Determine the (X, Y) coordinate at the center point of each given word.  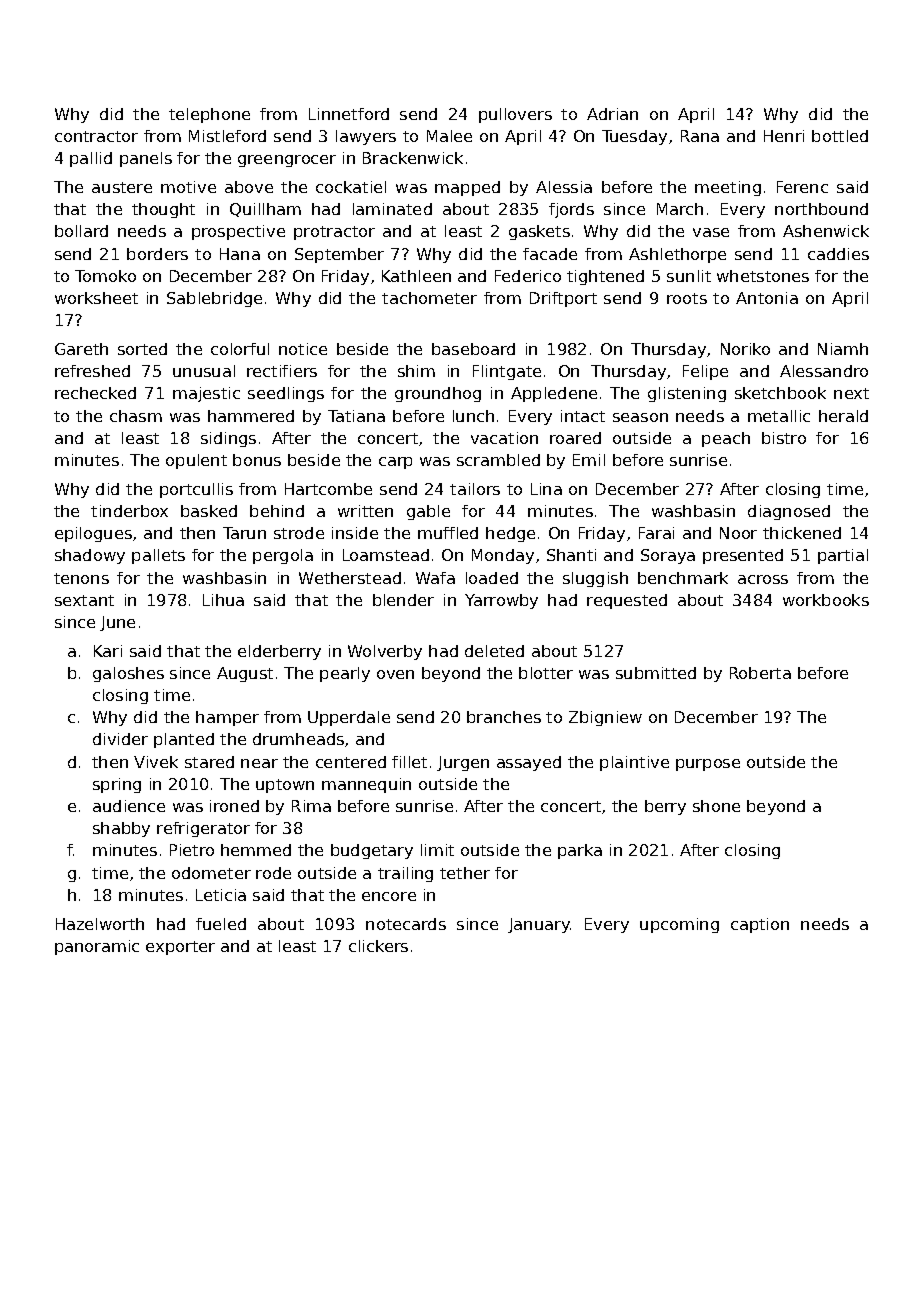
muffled (448, 533)
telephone (209, 115)
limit (437, 850)
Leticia (221, 895)
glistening (687, 394)
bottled (840, 136)
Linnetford (349, 114)
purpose (708, 765)
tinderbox (129, 511)
